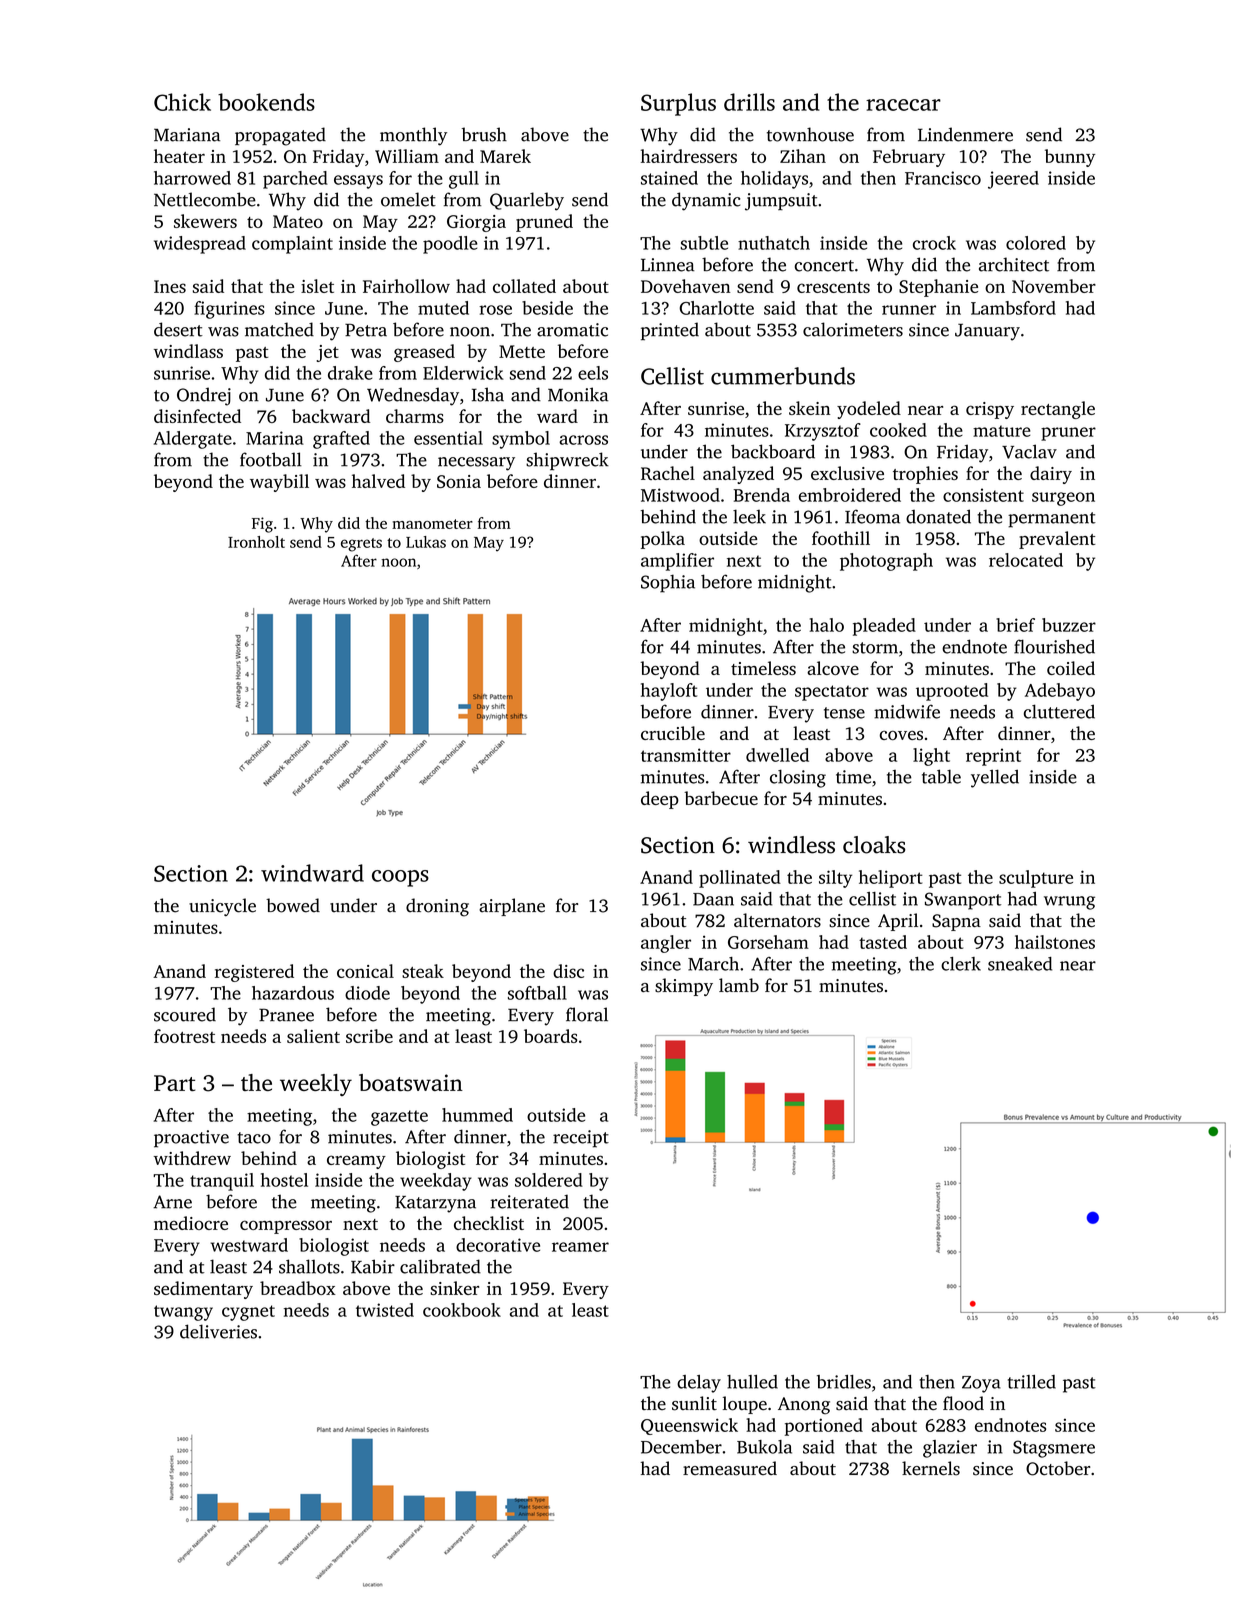  Describe the element at coordinates (266, 102) in the image. I see `bookends` at that location.
